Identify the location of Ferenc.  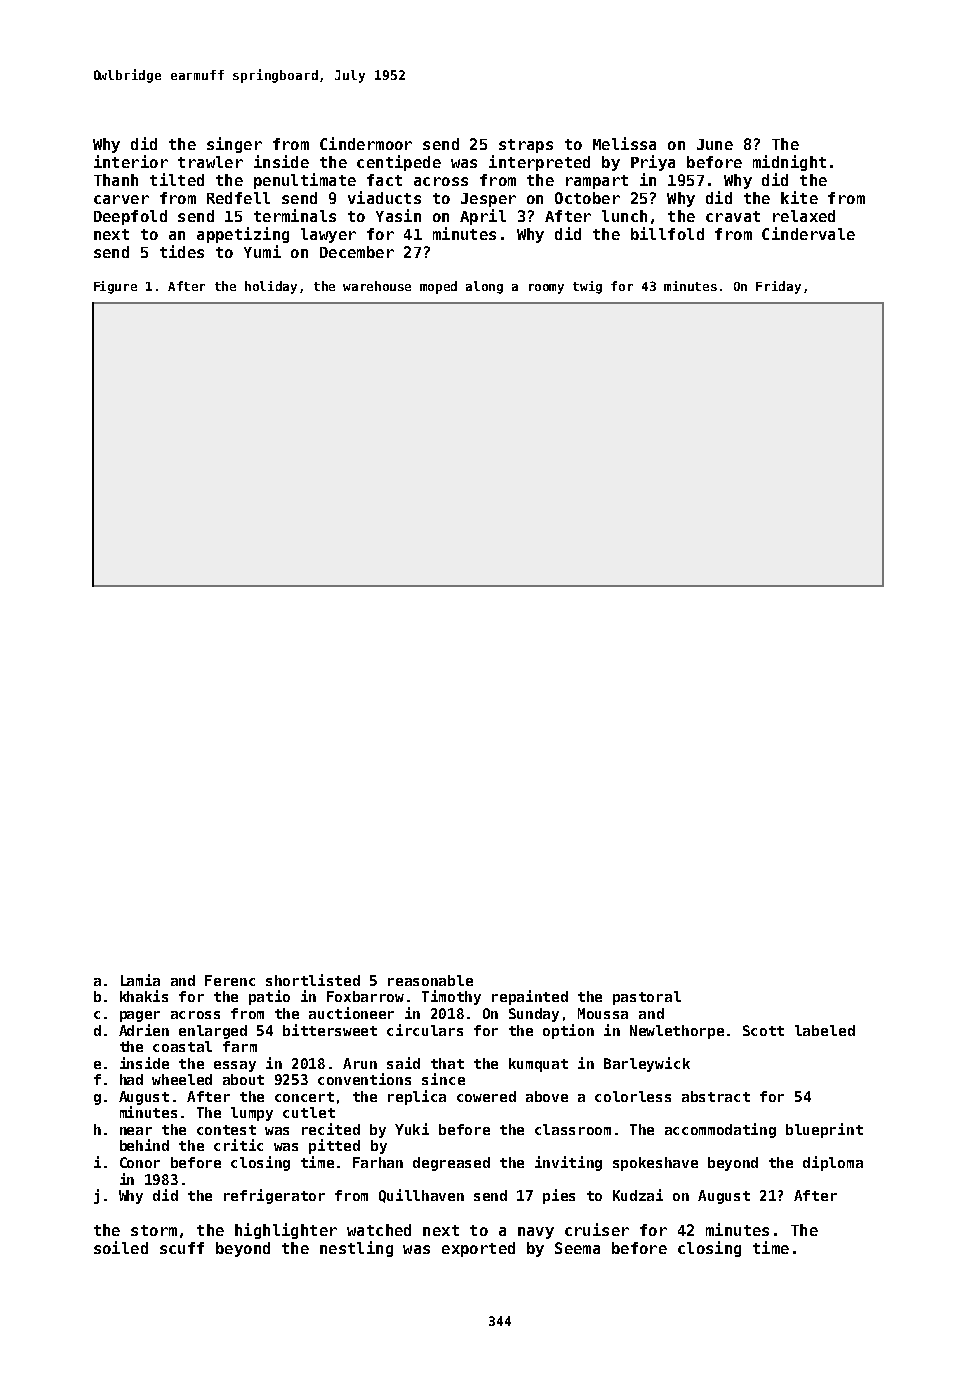
(230, 980).
